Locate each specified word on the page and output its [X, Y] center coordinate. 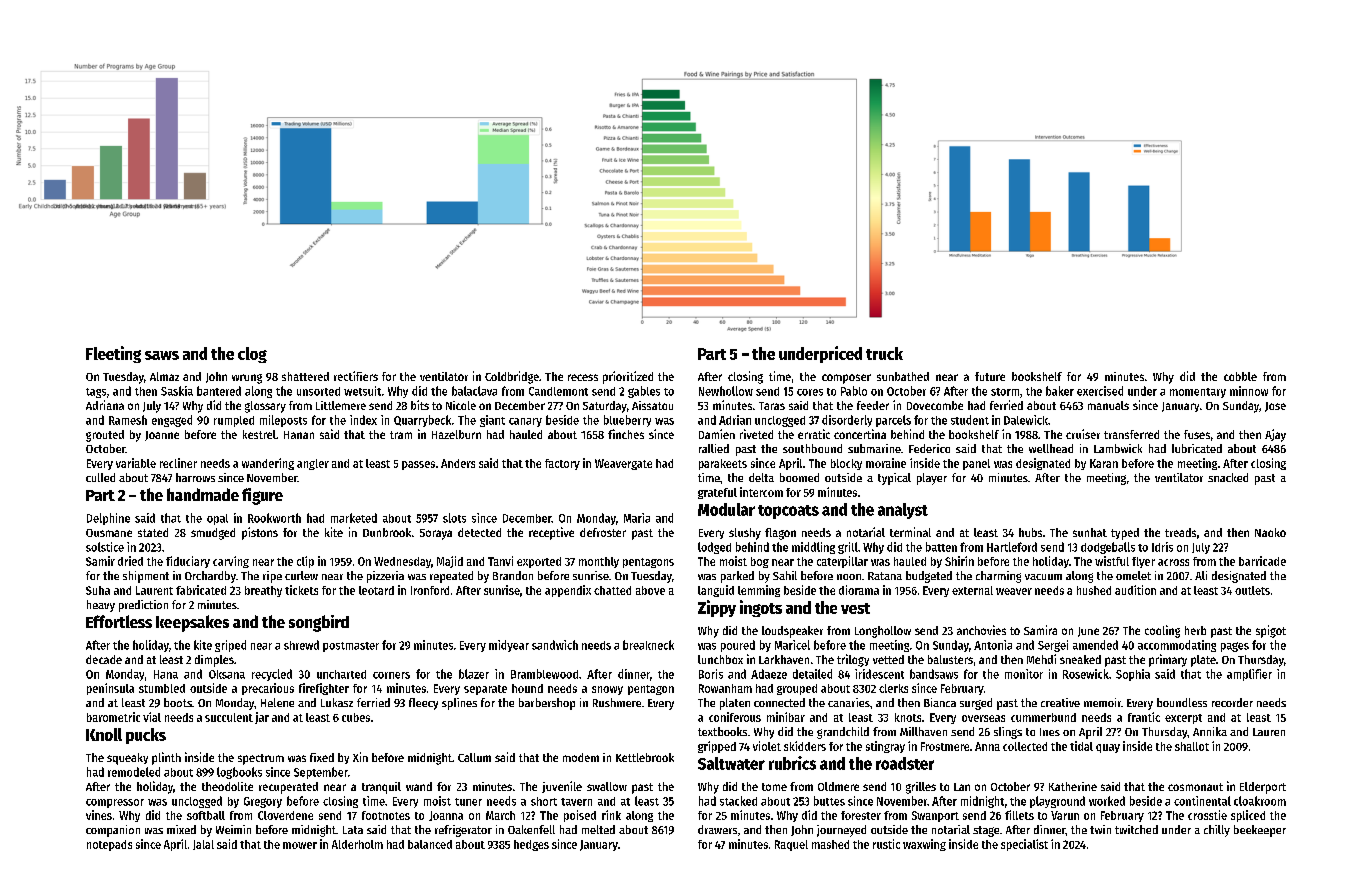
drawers [717, 829]
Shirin [959, 561]
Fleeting [113, 354]
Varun [1065, 815]
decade [104, 659]
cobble [1240, 376]
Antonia [993, 645]
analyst [903, 511]
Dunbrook [387, 532]
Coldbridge [512, 377]
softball [206, 815]
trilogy [853, 660]
